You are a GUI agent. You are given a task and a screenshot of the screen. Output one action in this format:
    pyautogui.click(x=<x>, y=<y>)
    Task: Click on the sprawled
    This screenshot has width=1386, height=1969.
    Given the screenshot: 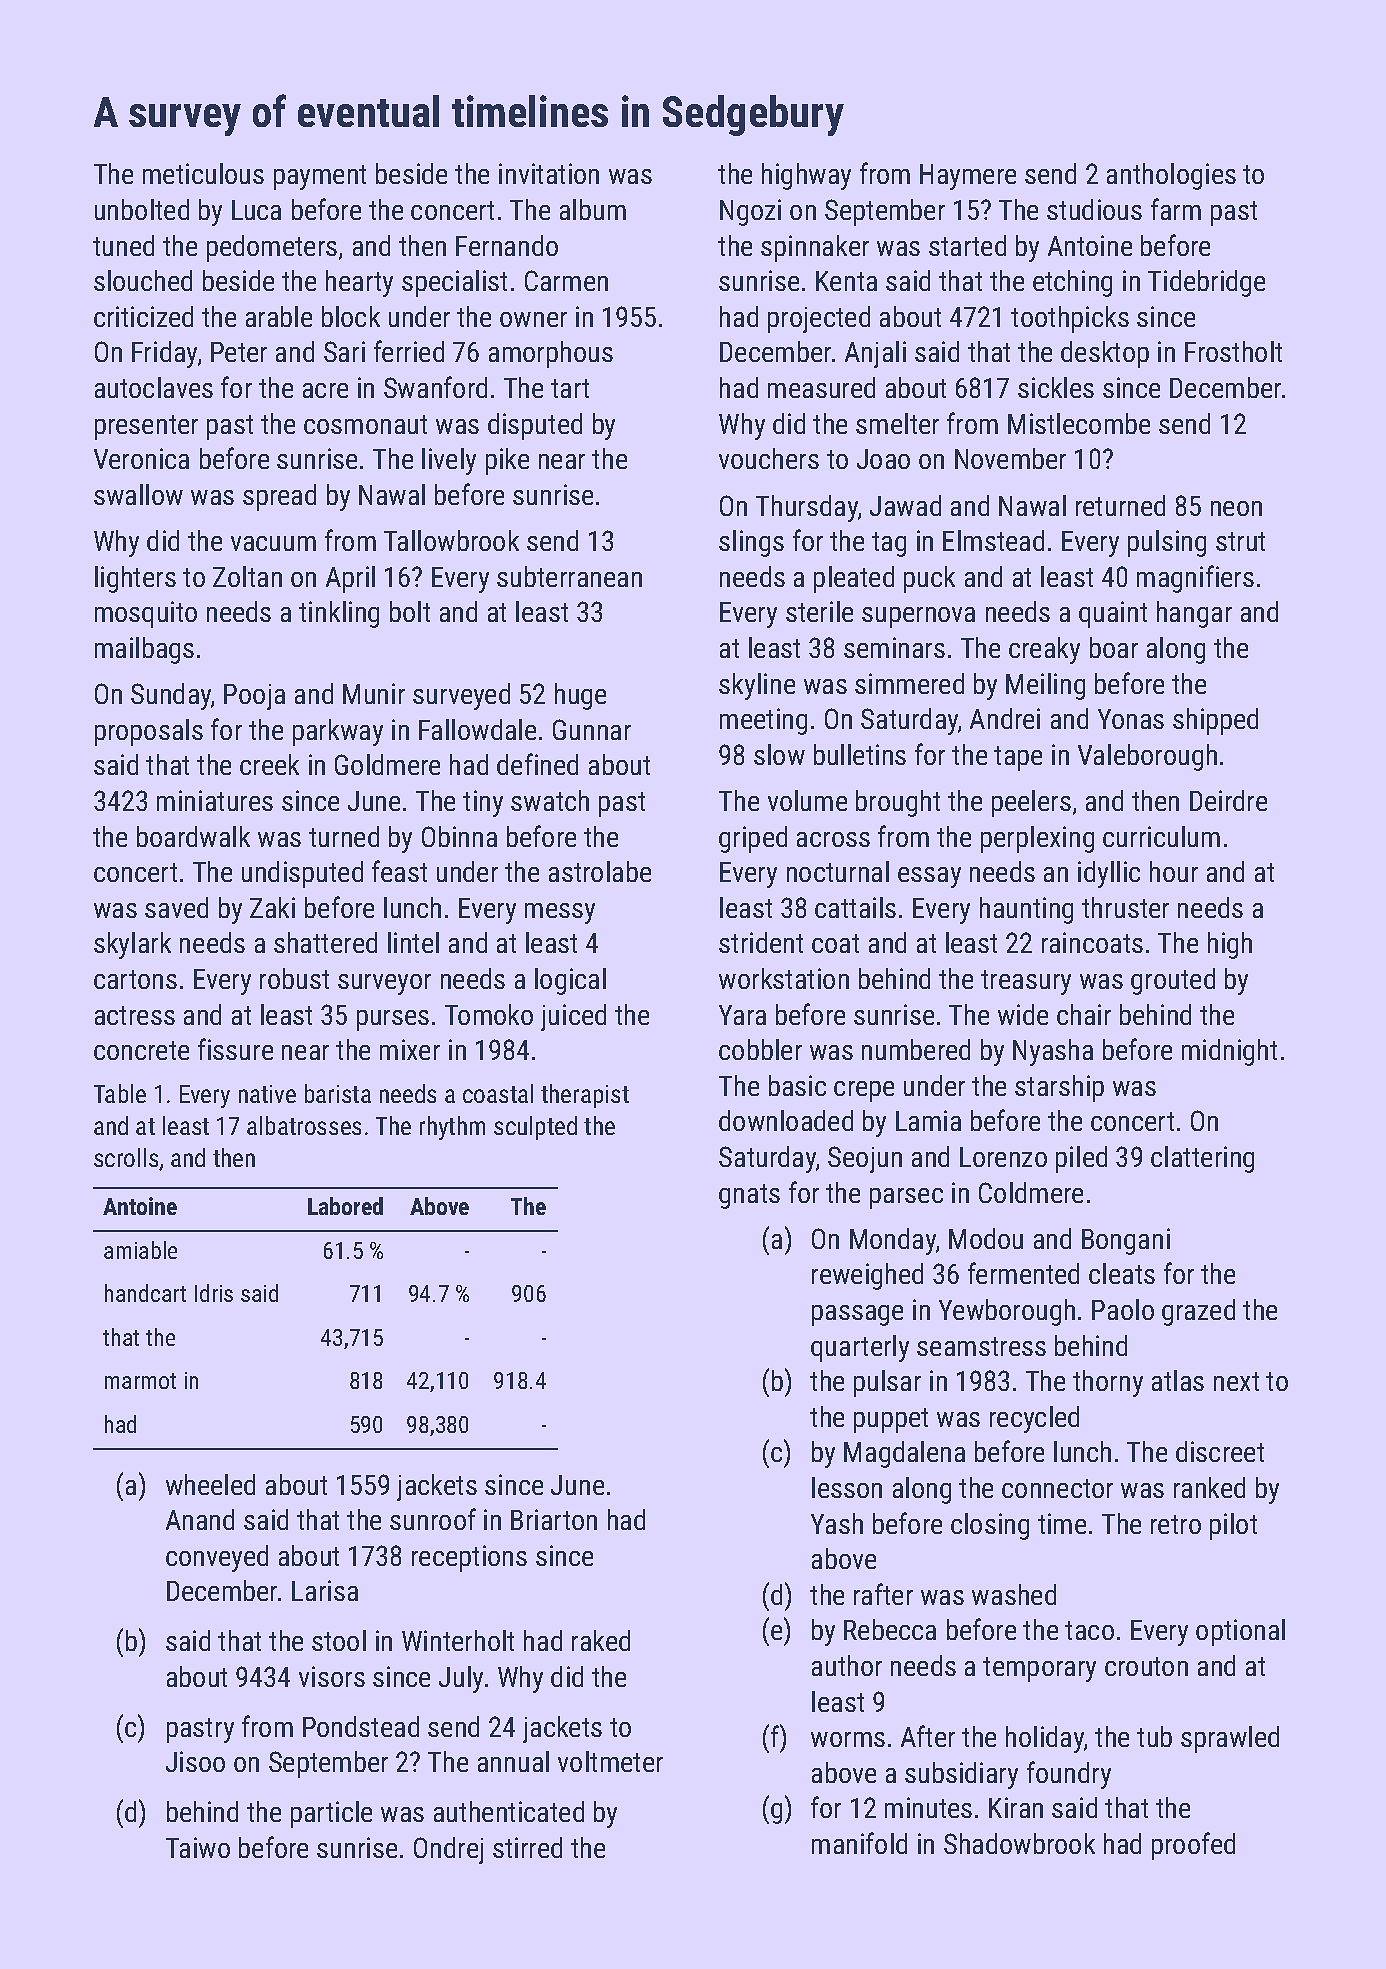 What is the action you would take?
    pyautogui.click(x=1230, y=1739)
